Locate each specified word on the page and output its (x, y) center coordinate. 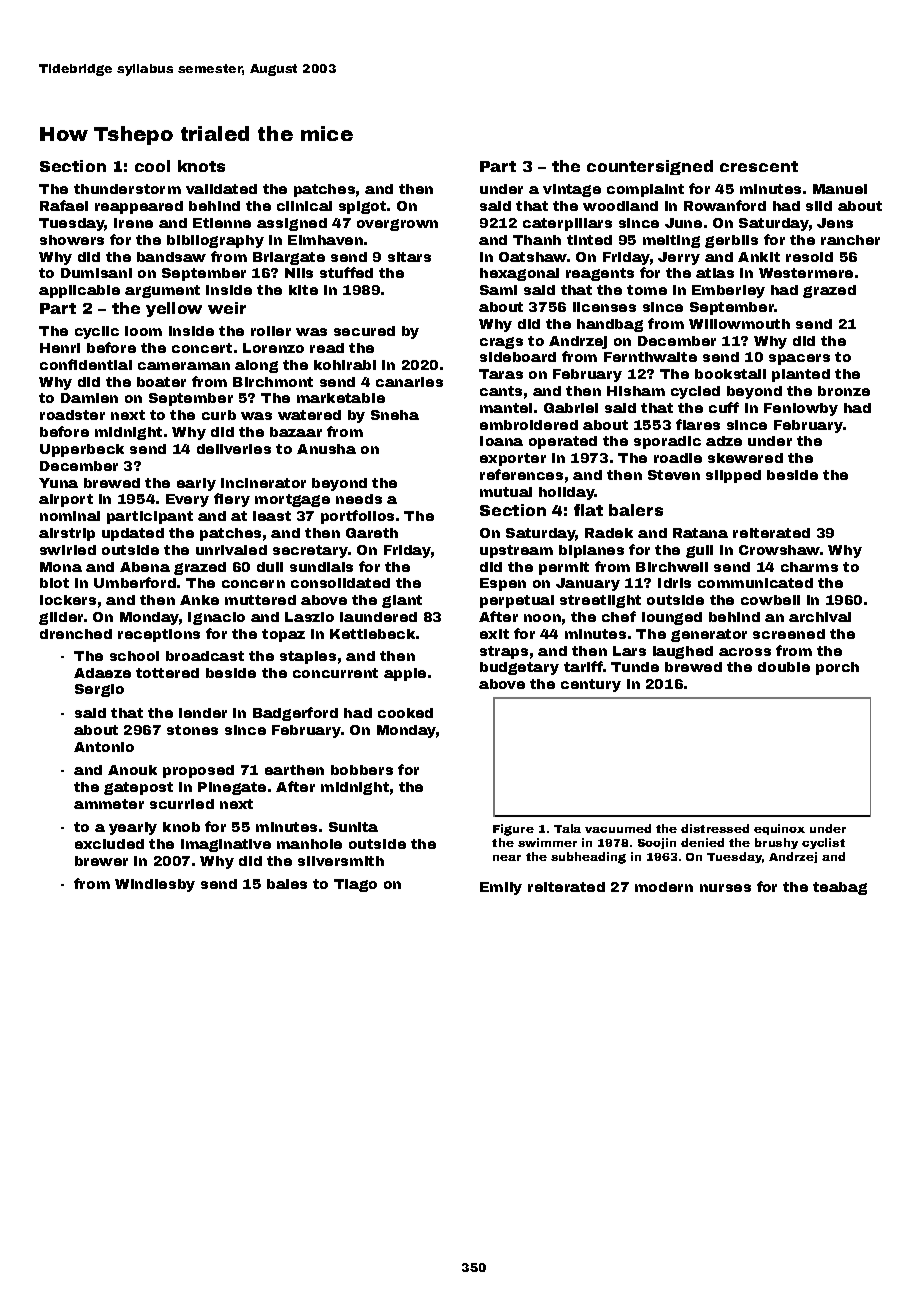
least (272, 516)
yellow (174, 309)
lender (203, 713)
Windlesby (155, 885)
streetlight (600, 601)
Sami (498, 290)
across (745, 652)
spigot (362, 207)
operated (563, 442)
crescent (759, 166)
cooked (405, 713)
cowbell (770, 600)
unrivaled (231, 550)
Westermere (806, 273)
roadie (678, 458)
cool (152, 166)
